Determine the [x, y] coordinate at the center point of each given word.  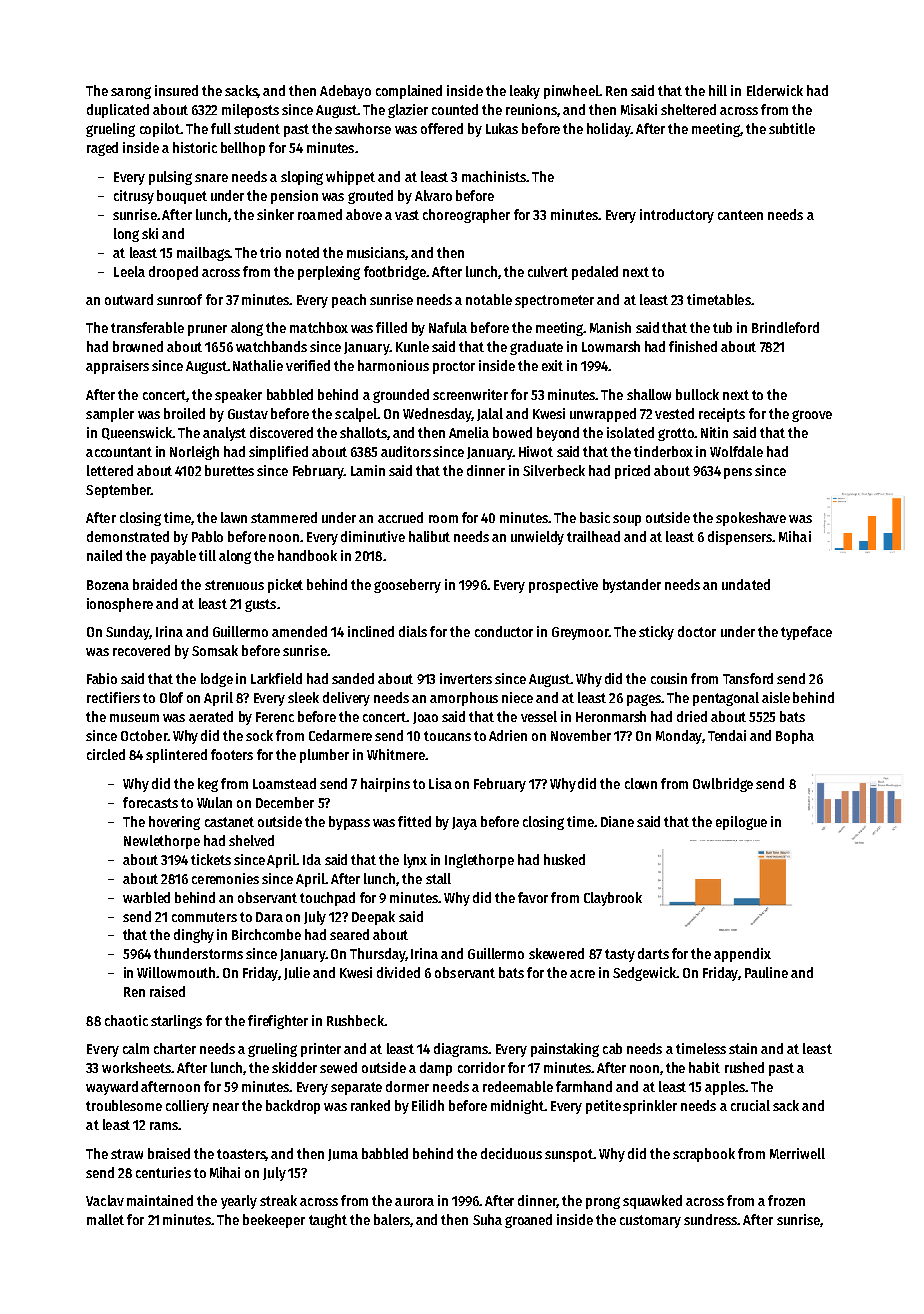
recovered [141, 650]
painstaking [565, 1050]
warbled [146, 897]
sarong [131, 93]
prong [603, 1203]
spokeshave [751, 519]
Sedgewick [644, 974]
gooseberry [407, 586]
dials [413, 631]
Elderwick [775, 90]
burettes [229, 470]
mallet [105, 1219]
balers [392, 1219]
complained [409, 92]
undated [746, 584]
